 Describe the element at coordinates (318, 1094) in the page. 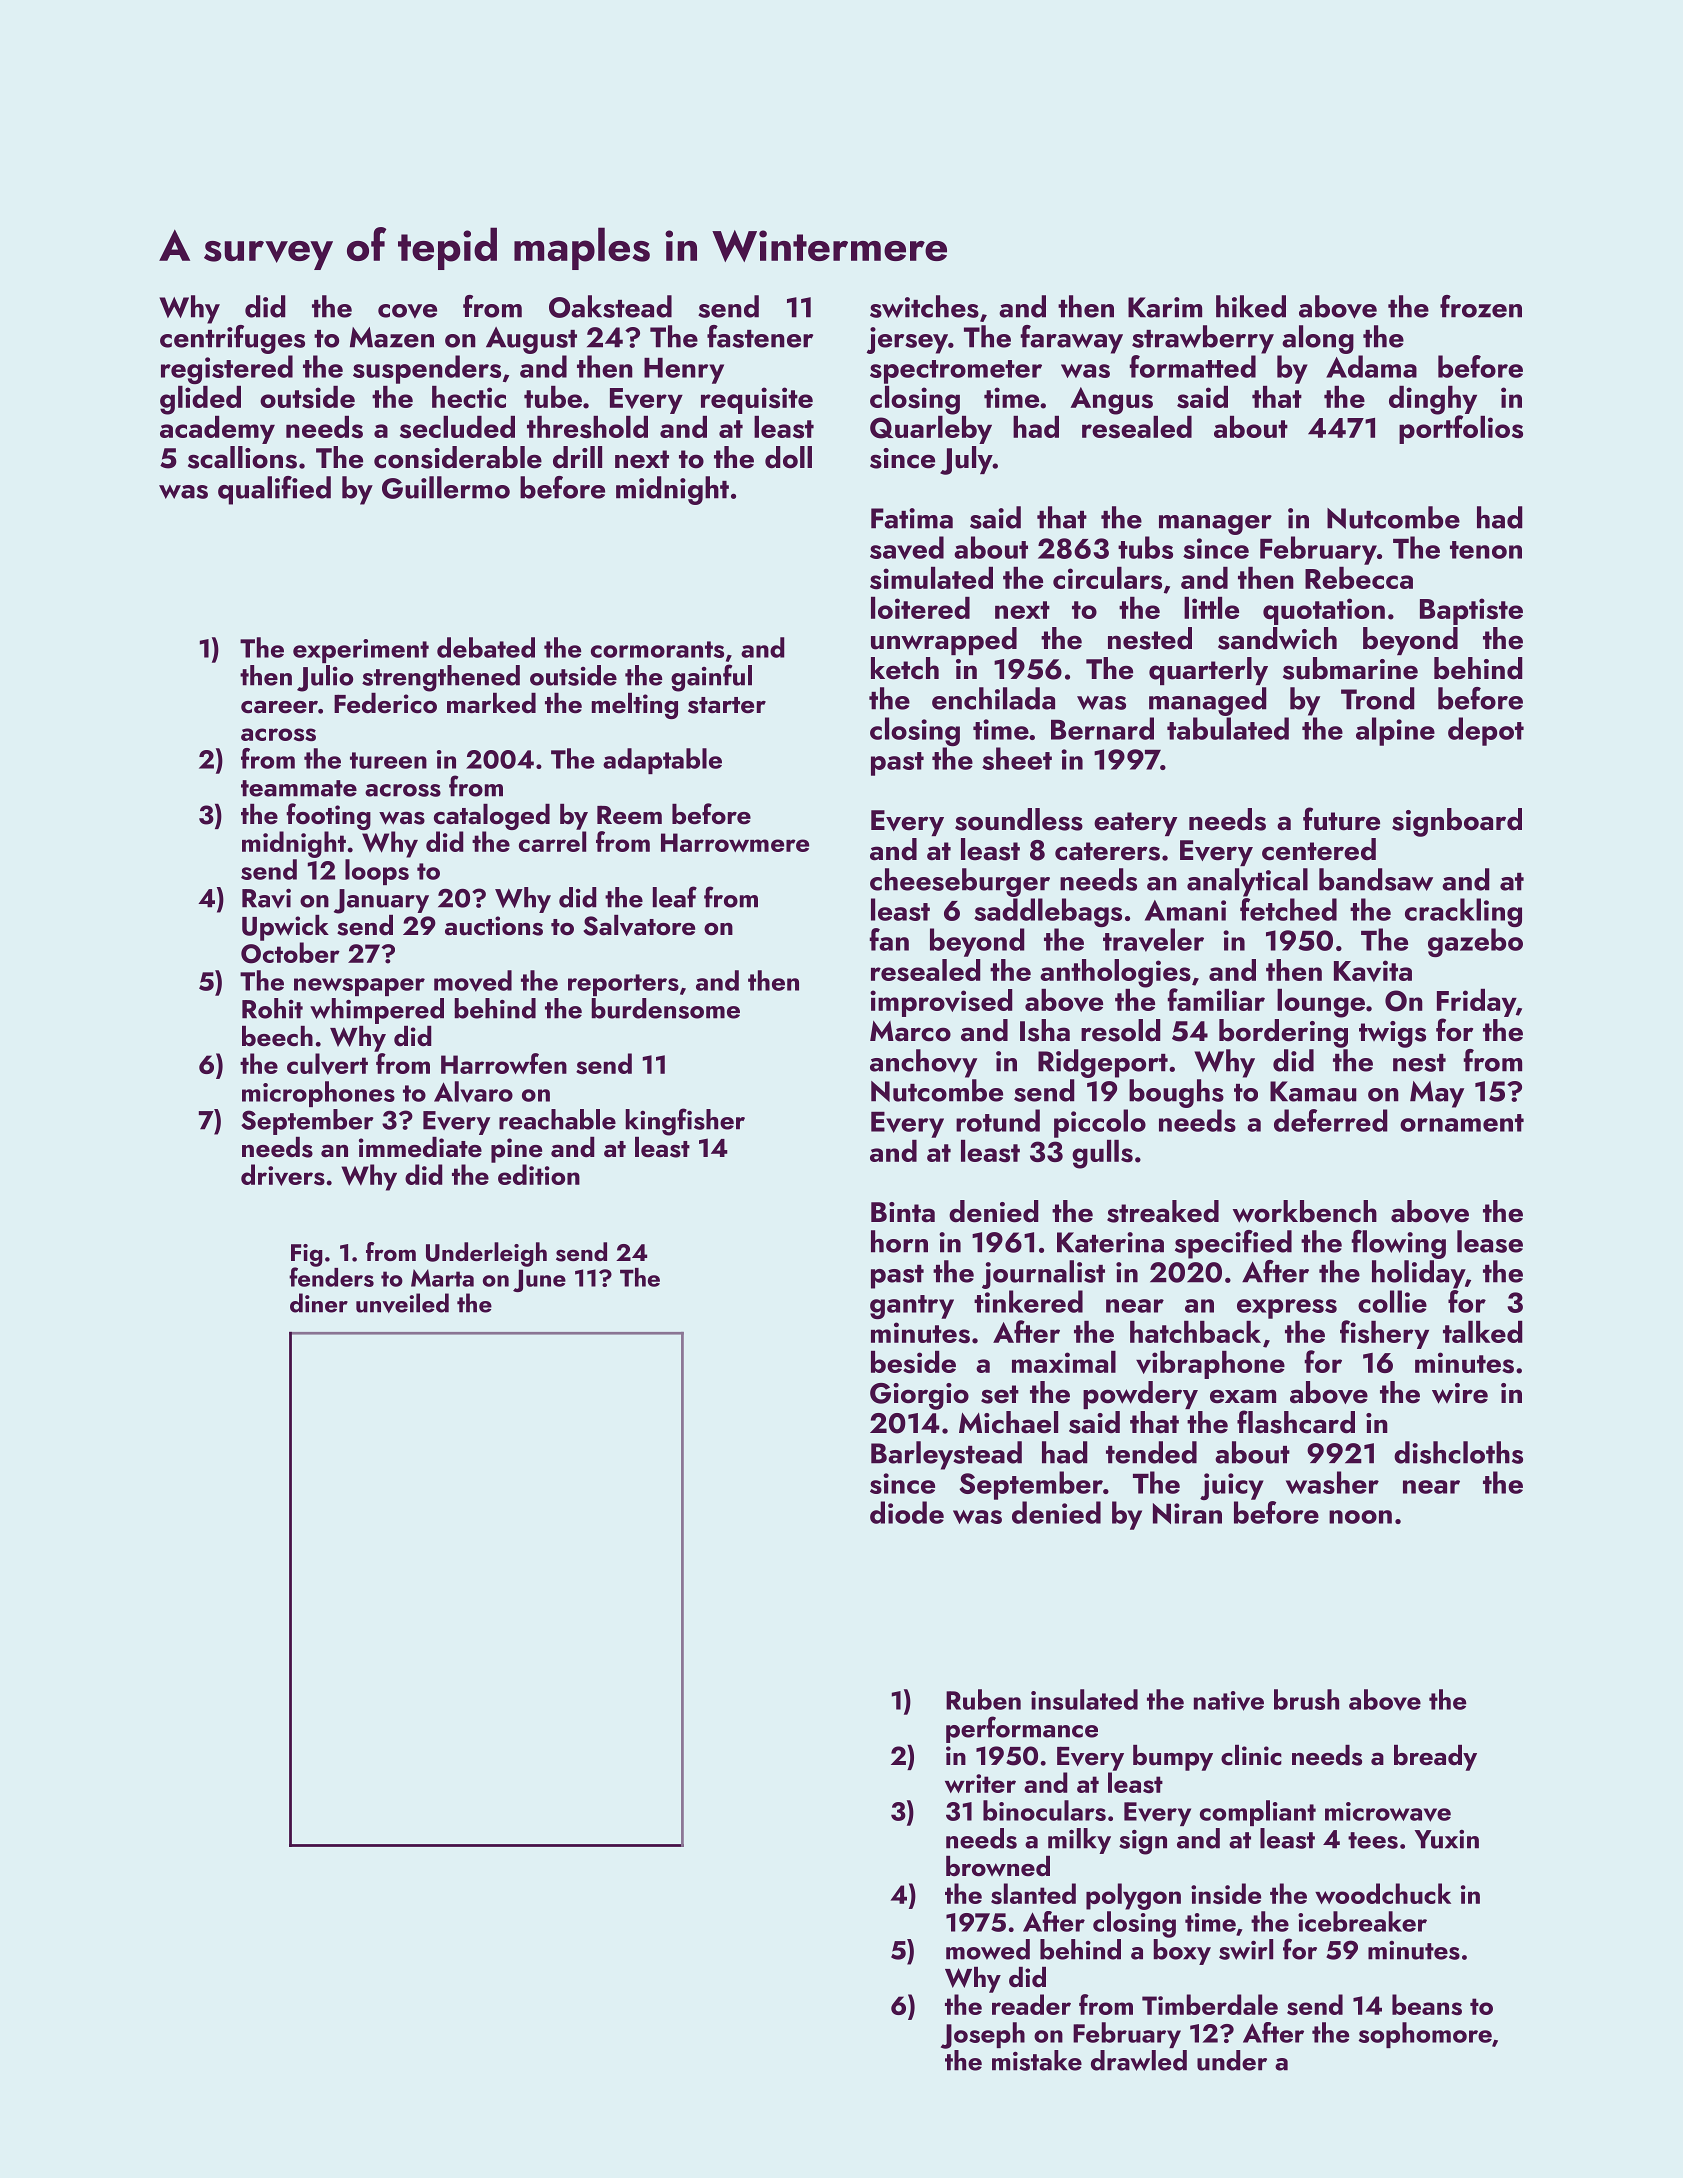

I see `microphones` at that location.
